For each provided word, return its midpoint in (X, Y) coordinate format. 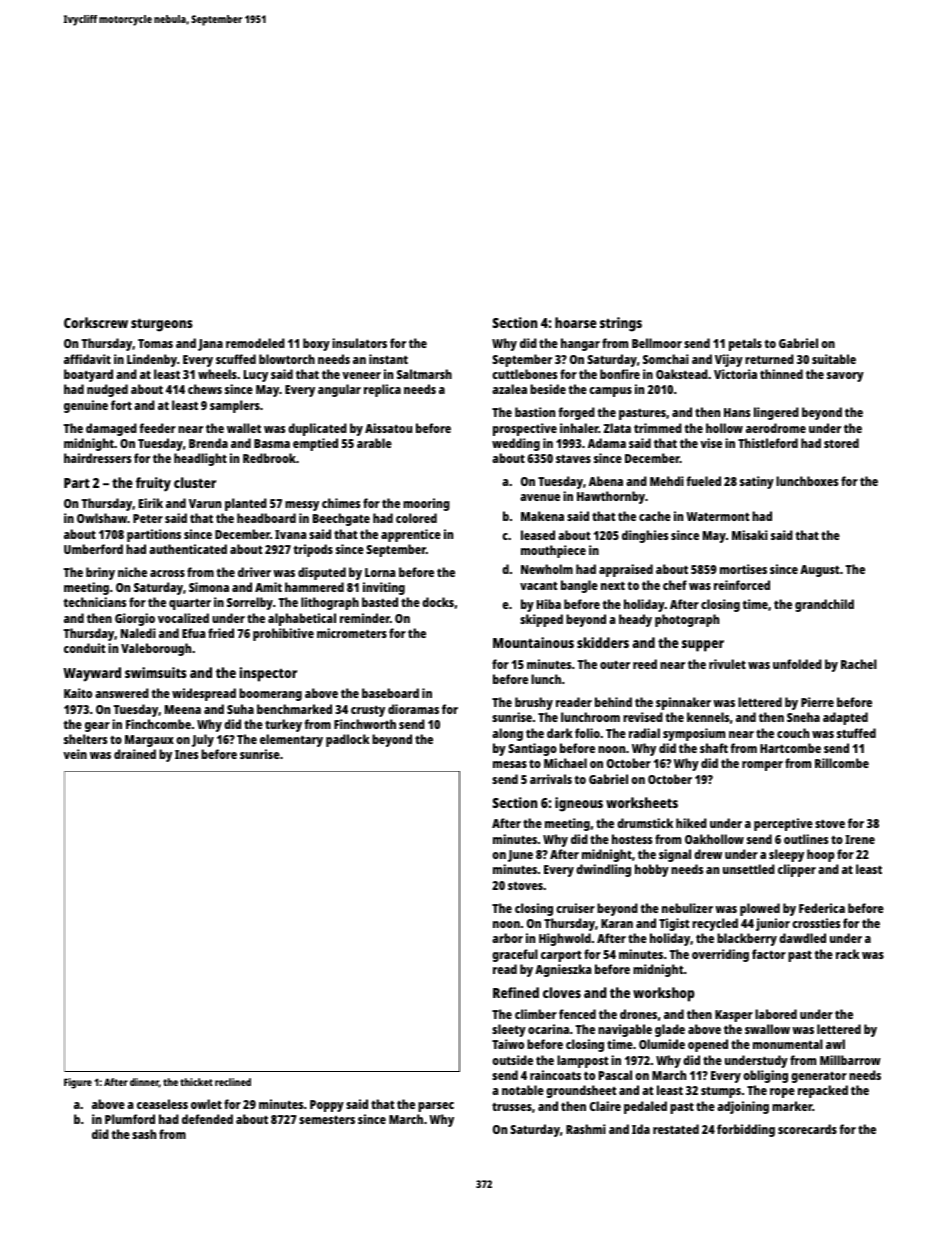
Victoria (735, 374)
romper (762, 766)
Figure (78, 1083)
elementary (291, 740)
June (520, 856)
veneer (361, 375)
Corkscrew (96, 322)
